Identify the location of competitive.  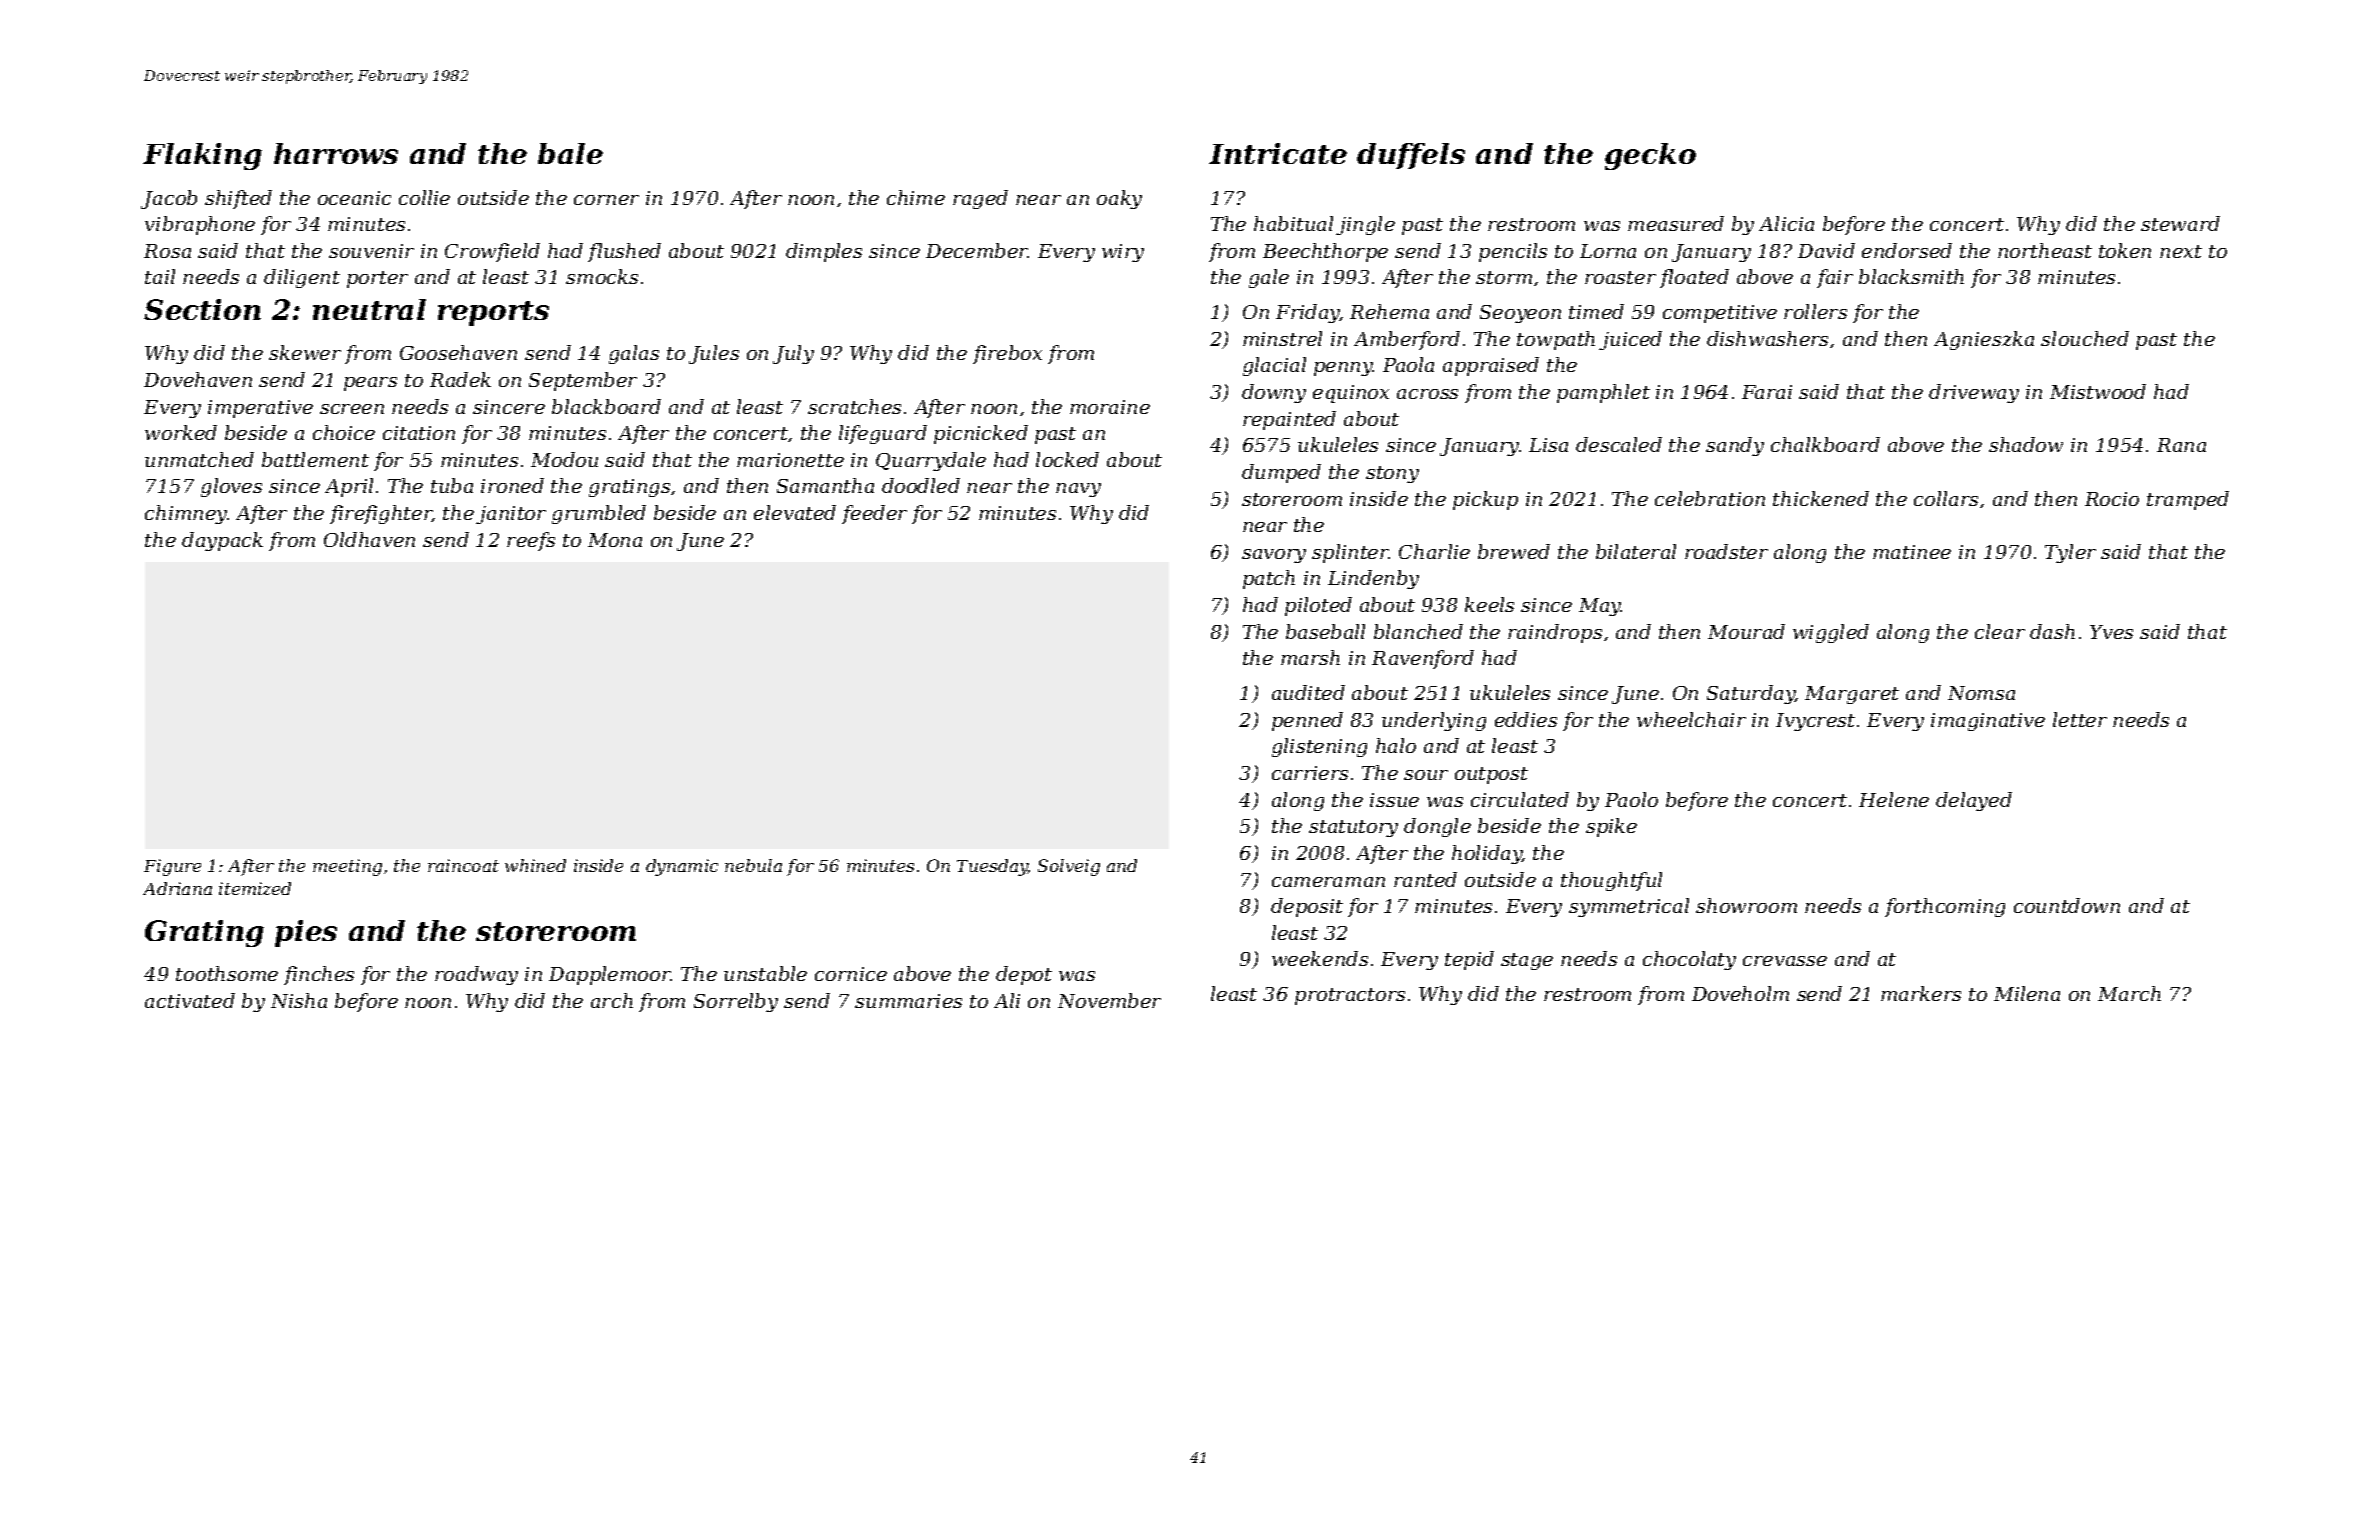
(1720, 314).
